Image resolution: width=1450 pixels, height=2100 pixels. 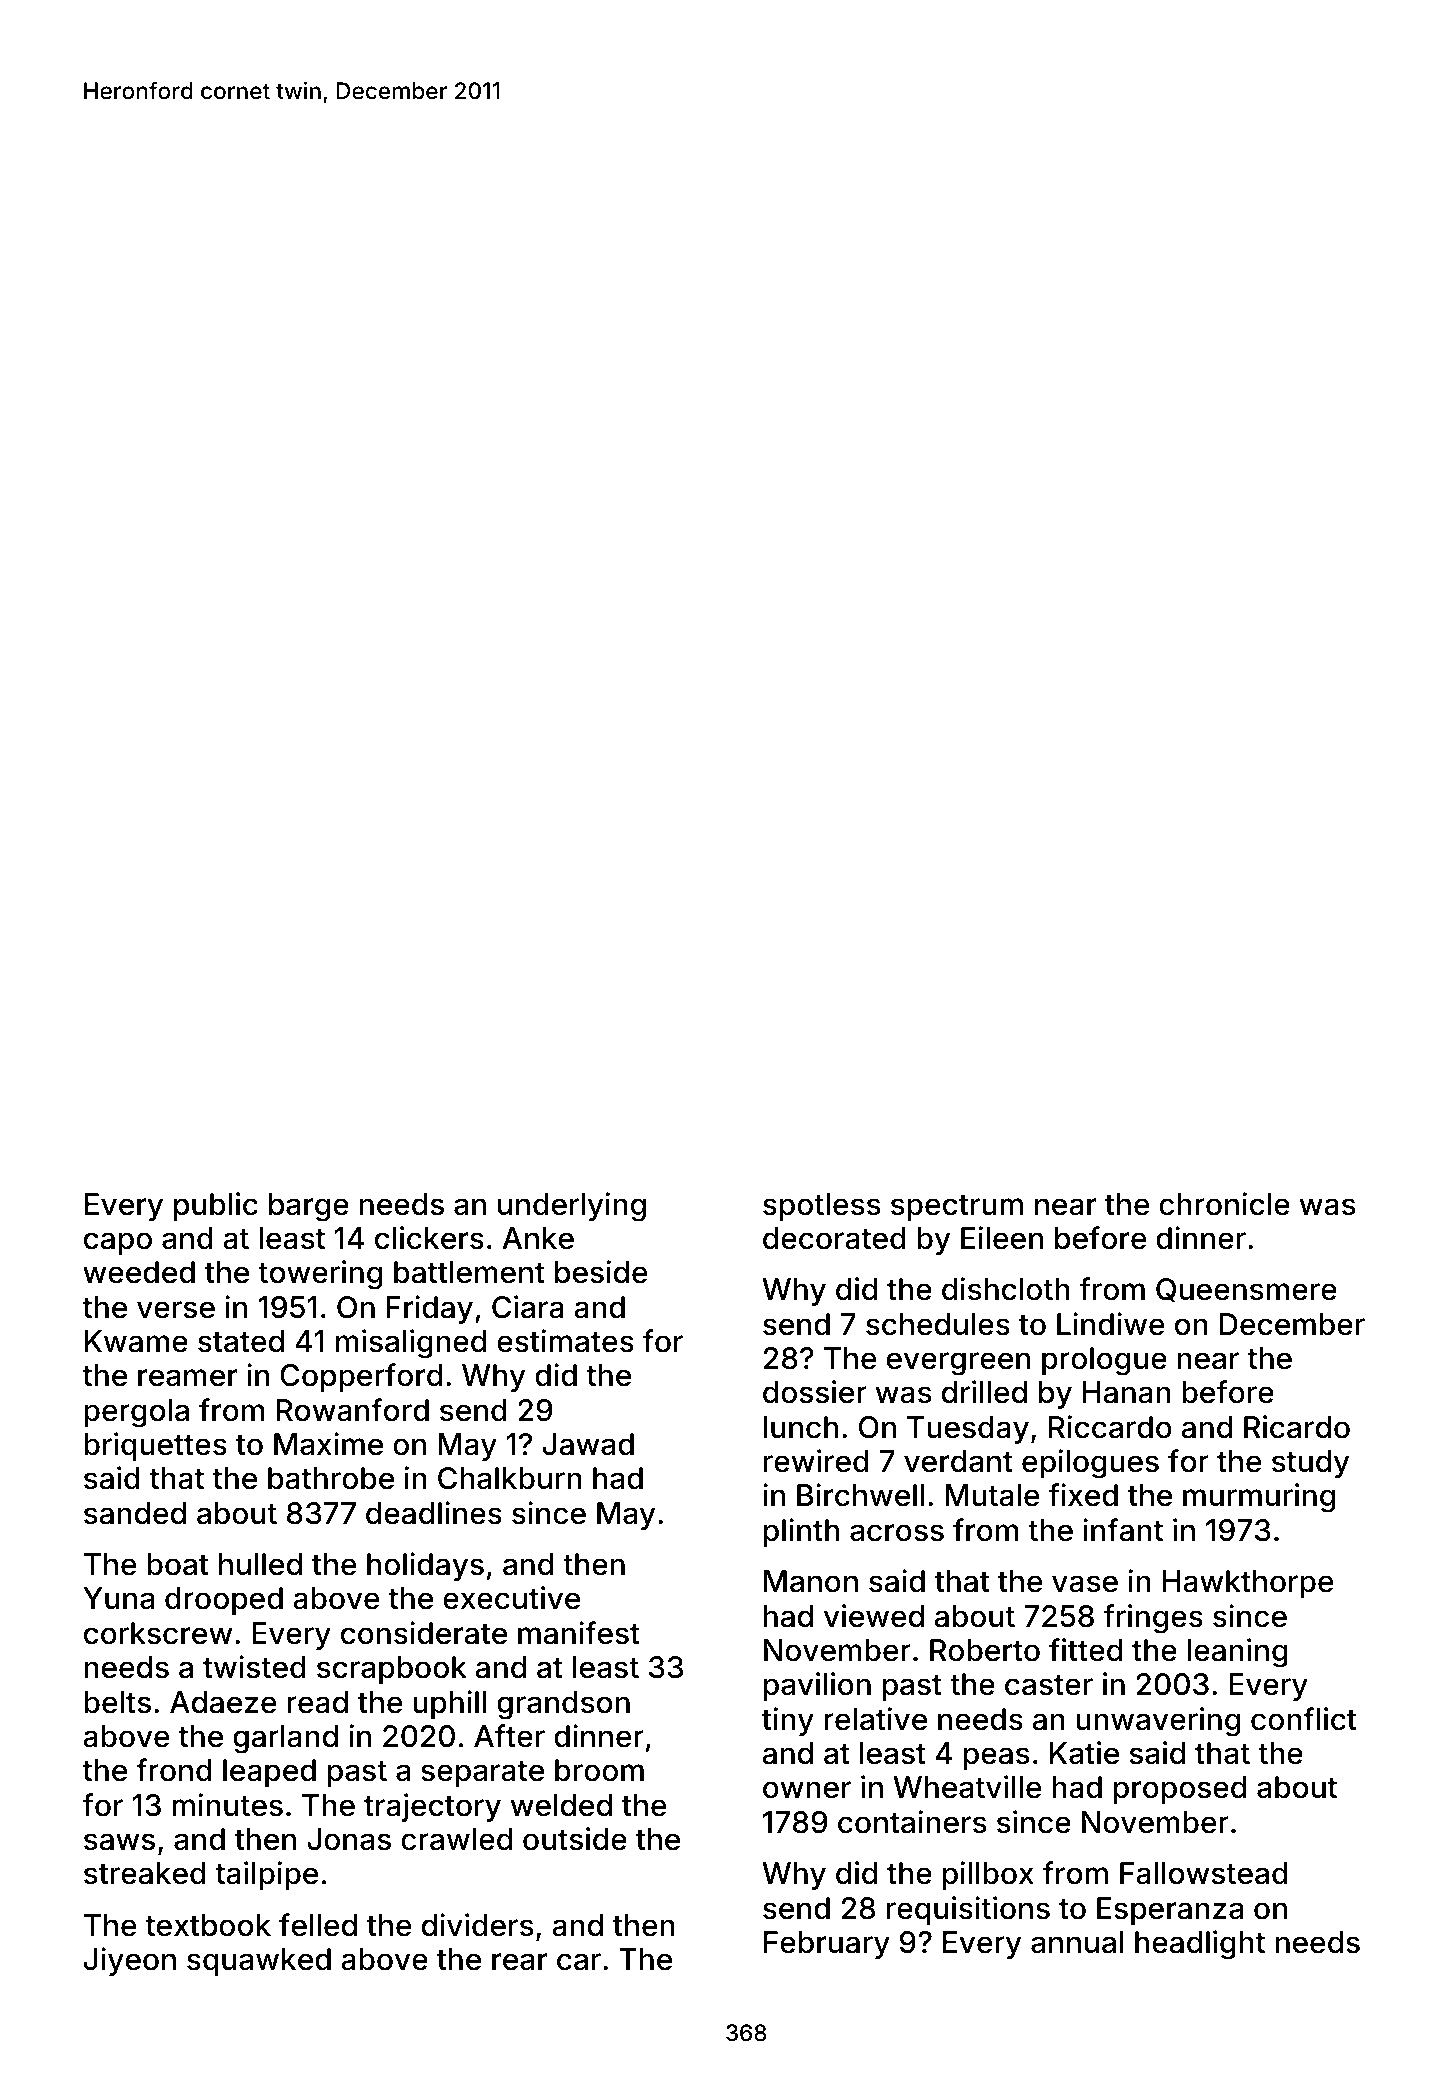 I want to click on spectrum, so click(x=957, y=1208).
